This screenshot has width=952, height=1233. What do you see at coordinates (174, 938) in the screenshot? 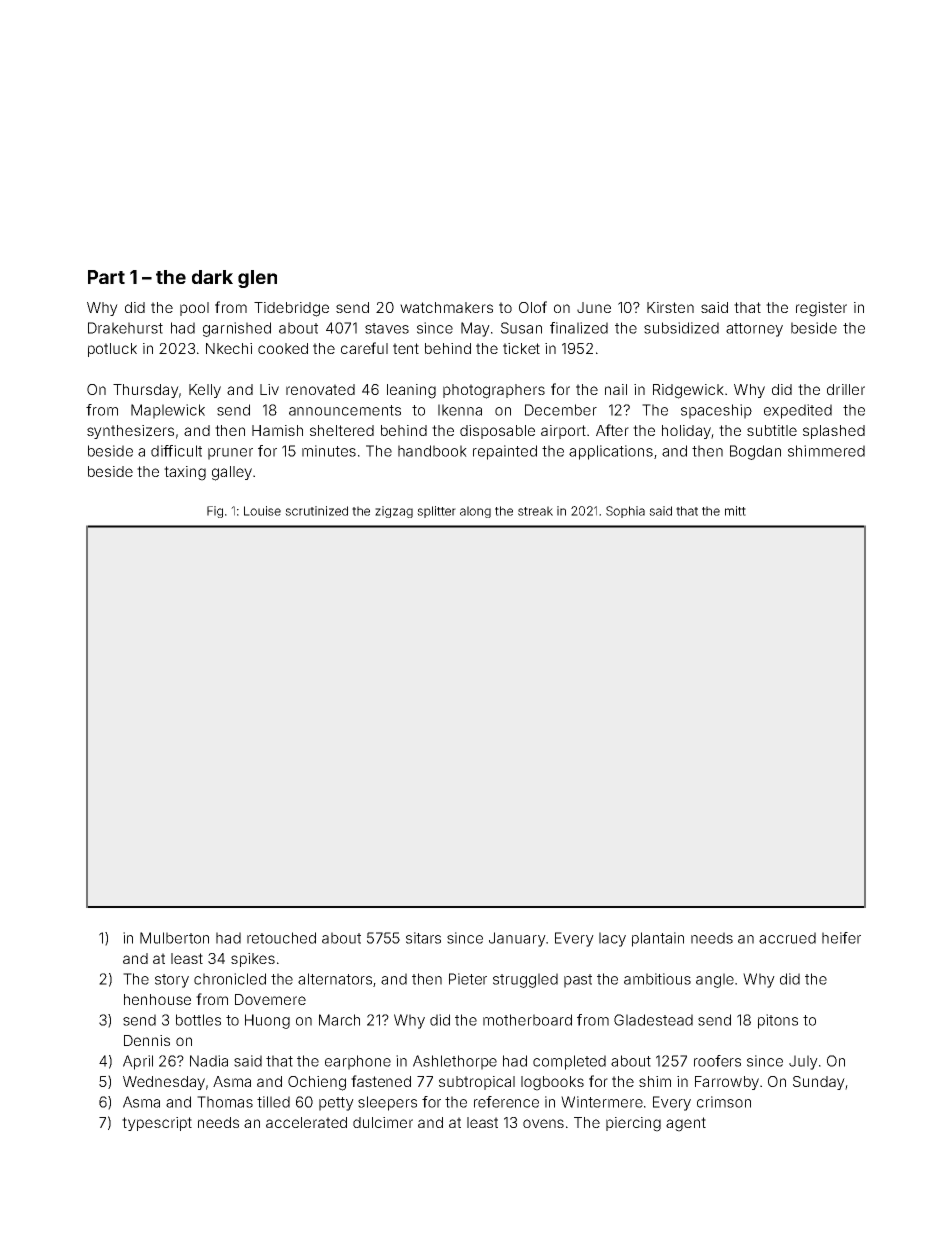
I see `Mulberton` at bounding box center [174, 938].
